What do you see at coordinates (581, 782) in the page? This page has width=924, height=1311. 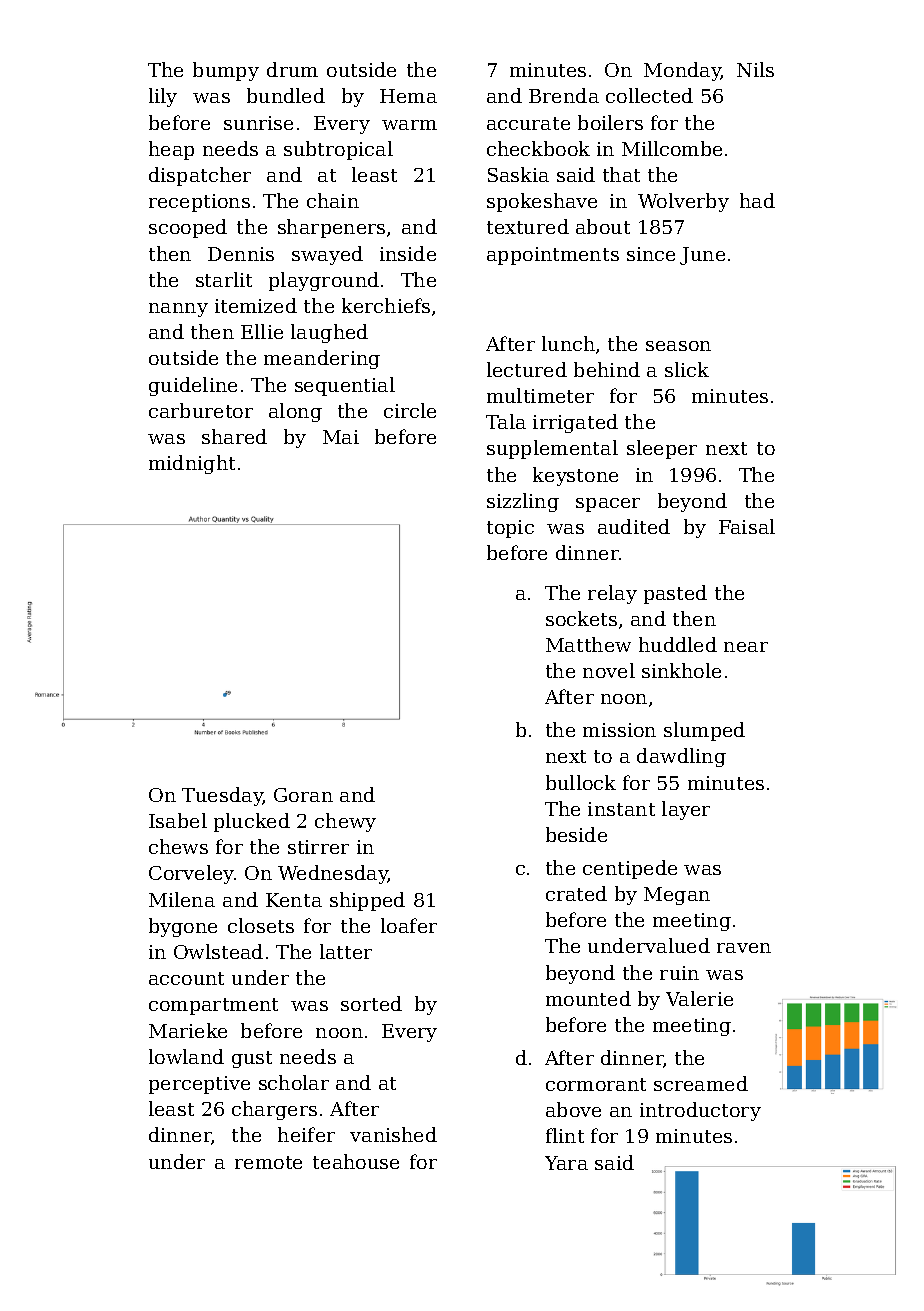 I see `bullock` at bounding box center [581, 782].
